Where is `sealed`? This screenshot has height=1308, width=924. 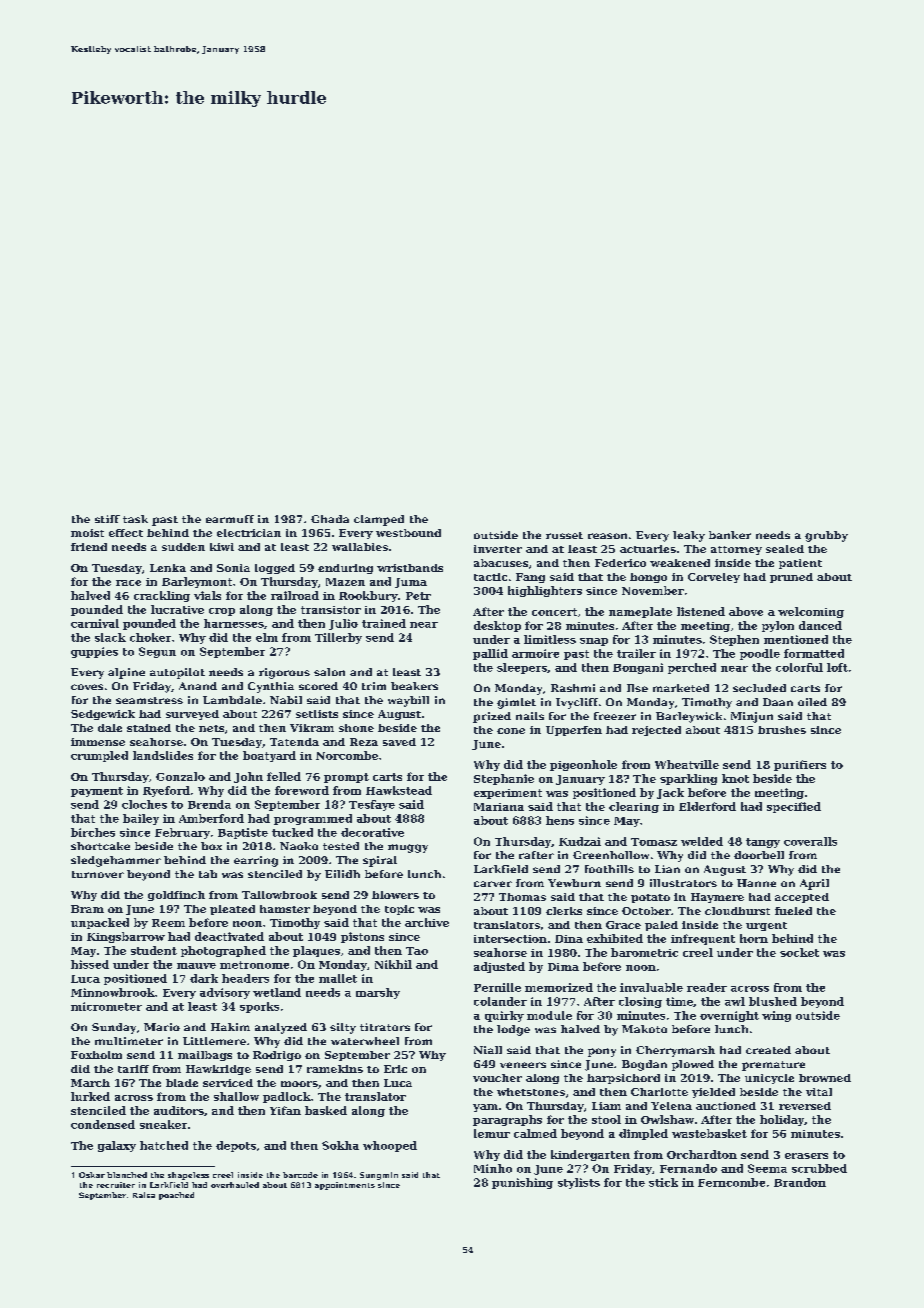 sealed is located at coordinates (785, 549).
